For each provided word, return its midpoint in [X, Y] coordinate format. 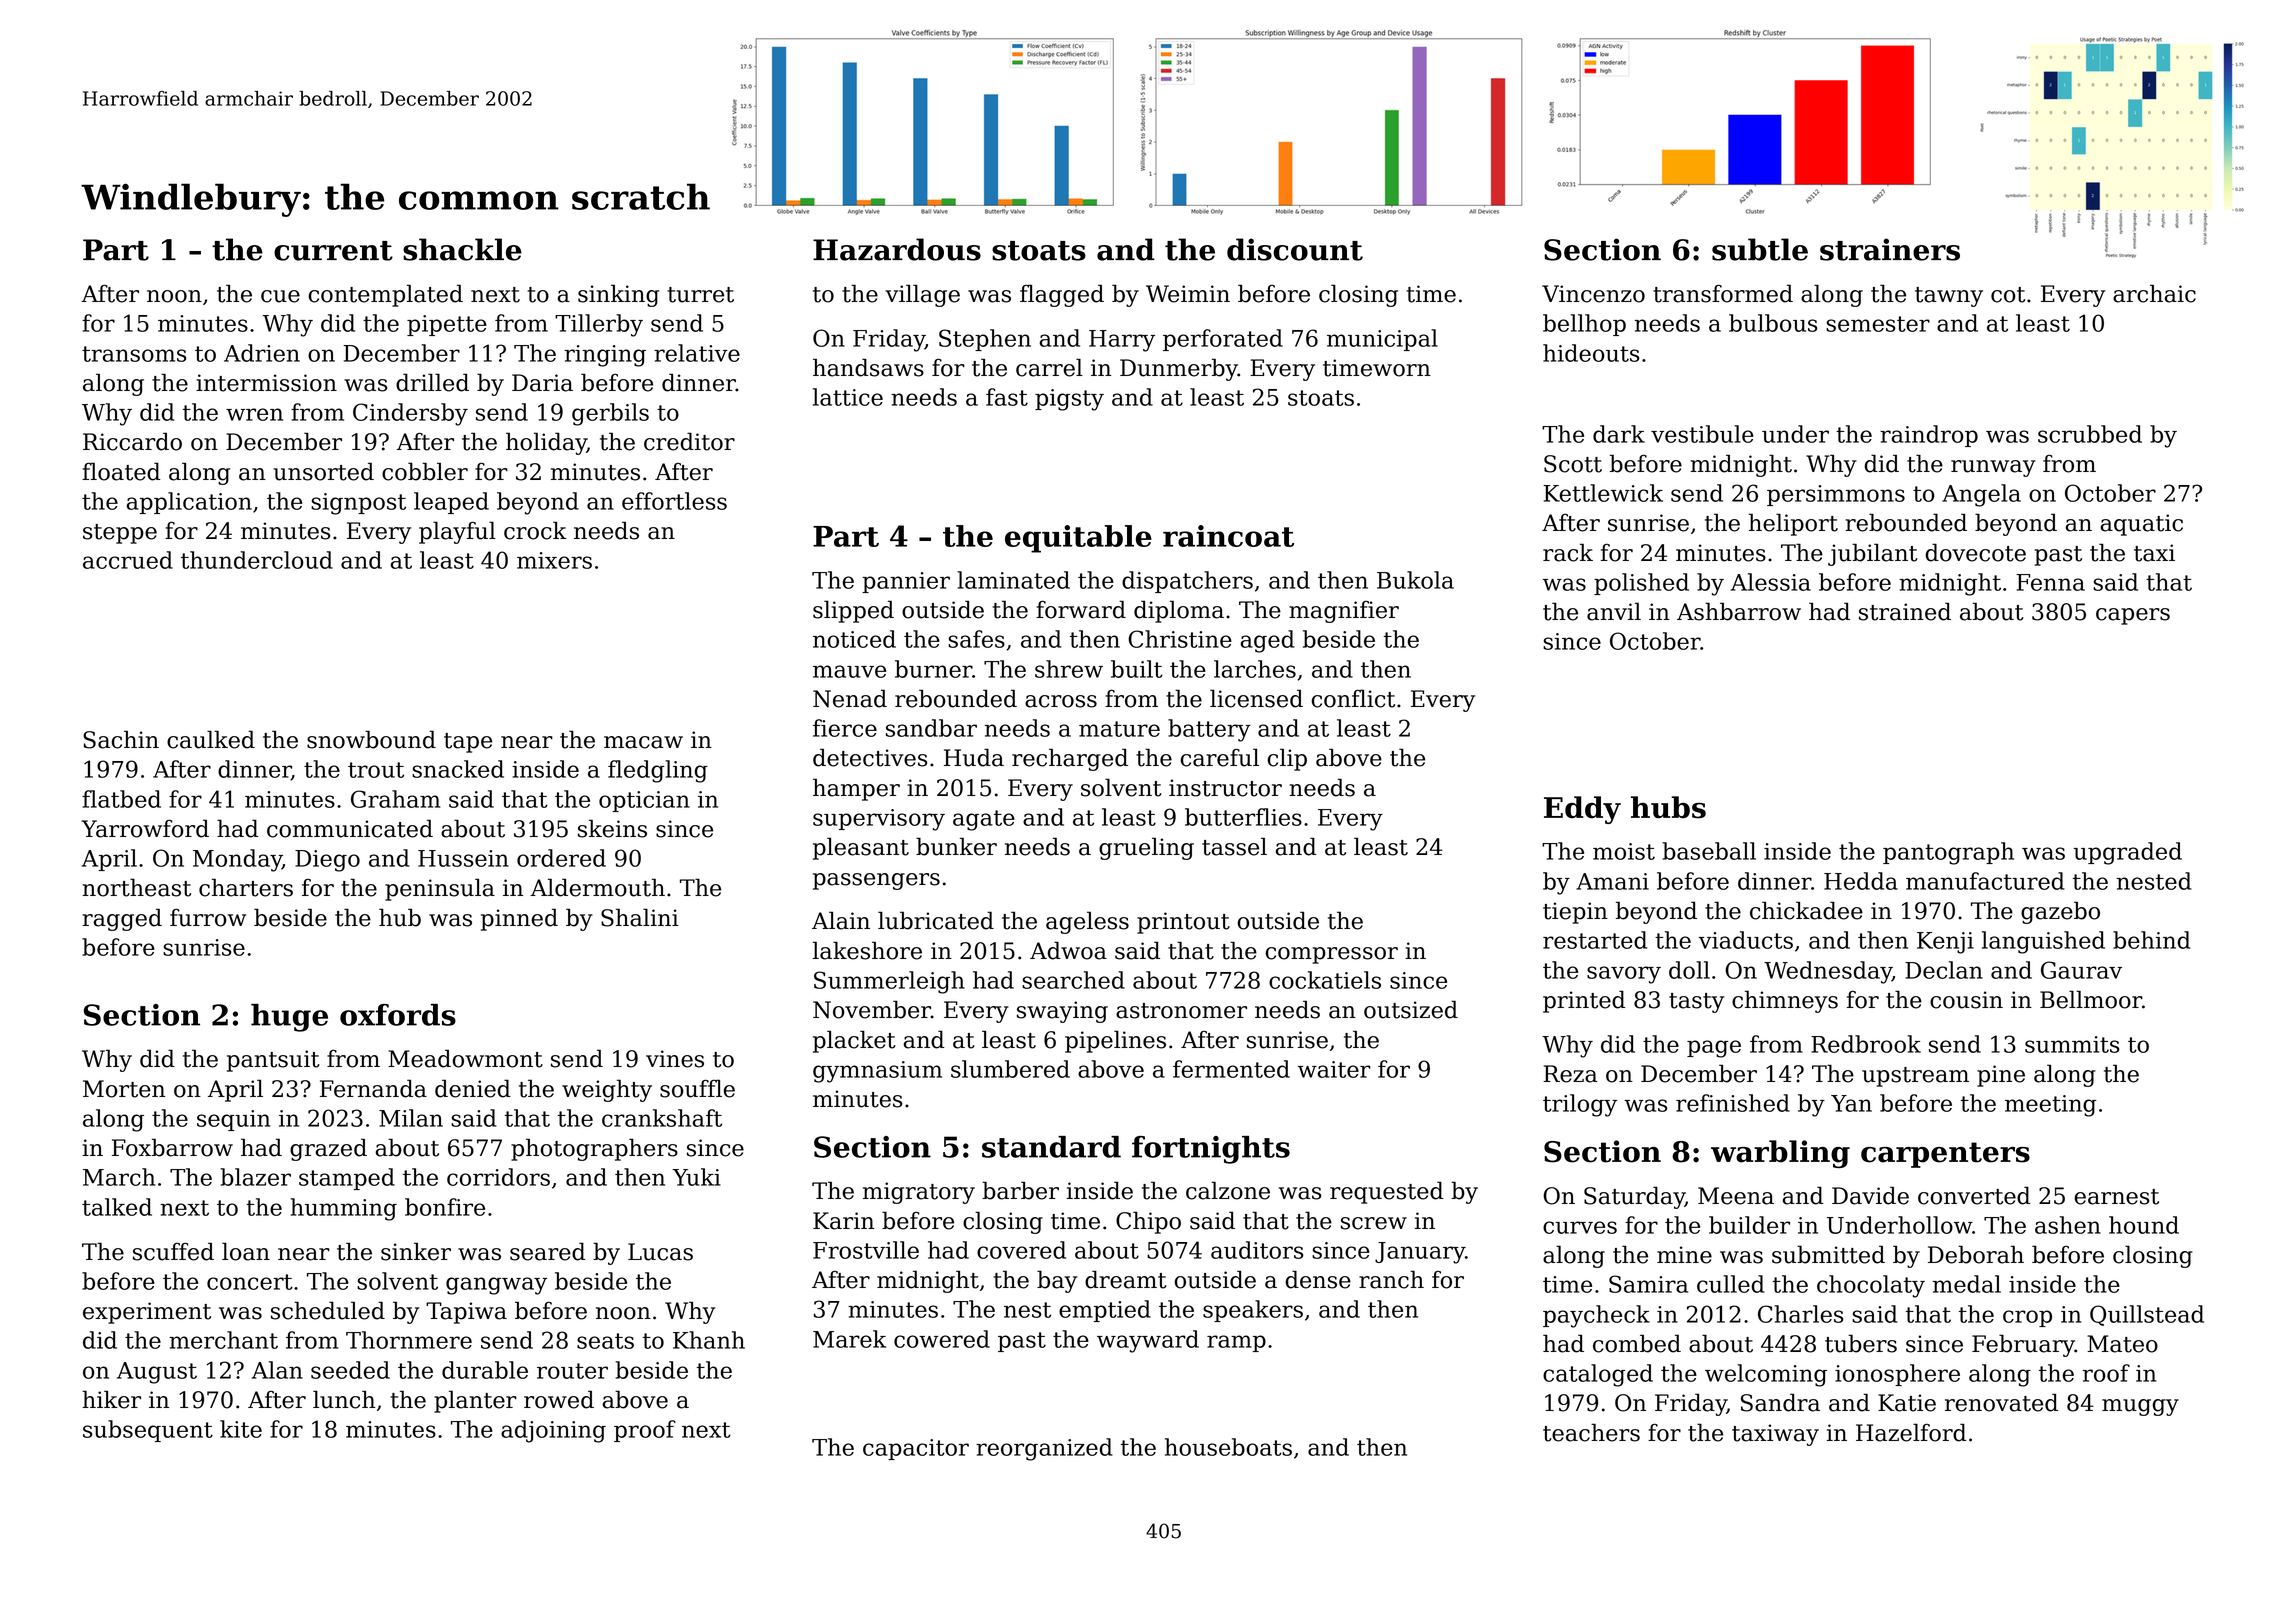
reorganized [1044, 1449]
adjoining [553, 1431]
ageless [1087, 922]
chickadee [1806, 910]
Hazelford [1911, 1432]
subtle [1760, 249]
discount [1295, 249]
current [333, 251]
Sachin [121, 739]
